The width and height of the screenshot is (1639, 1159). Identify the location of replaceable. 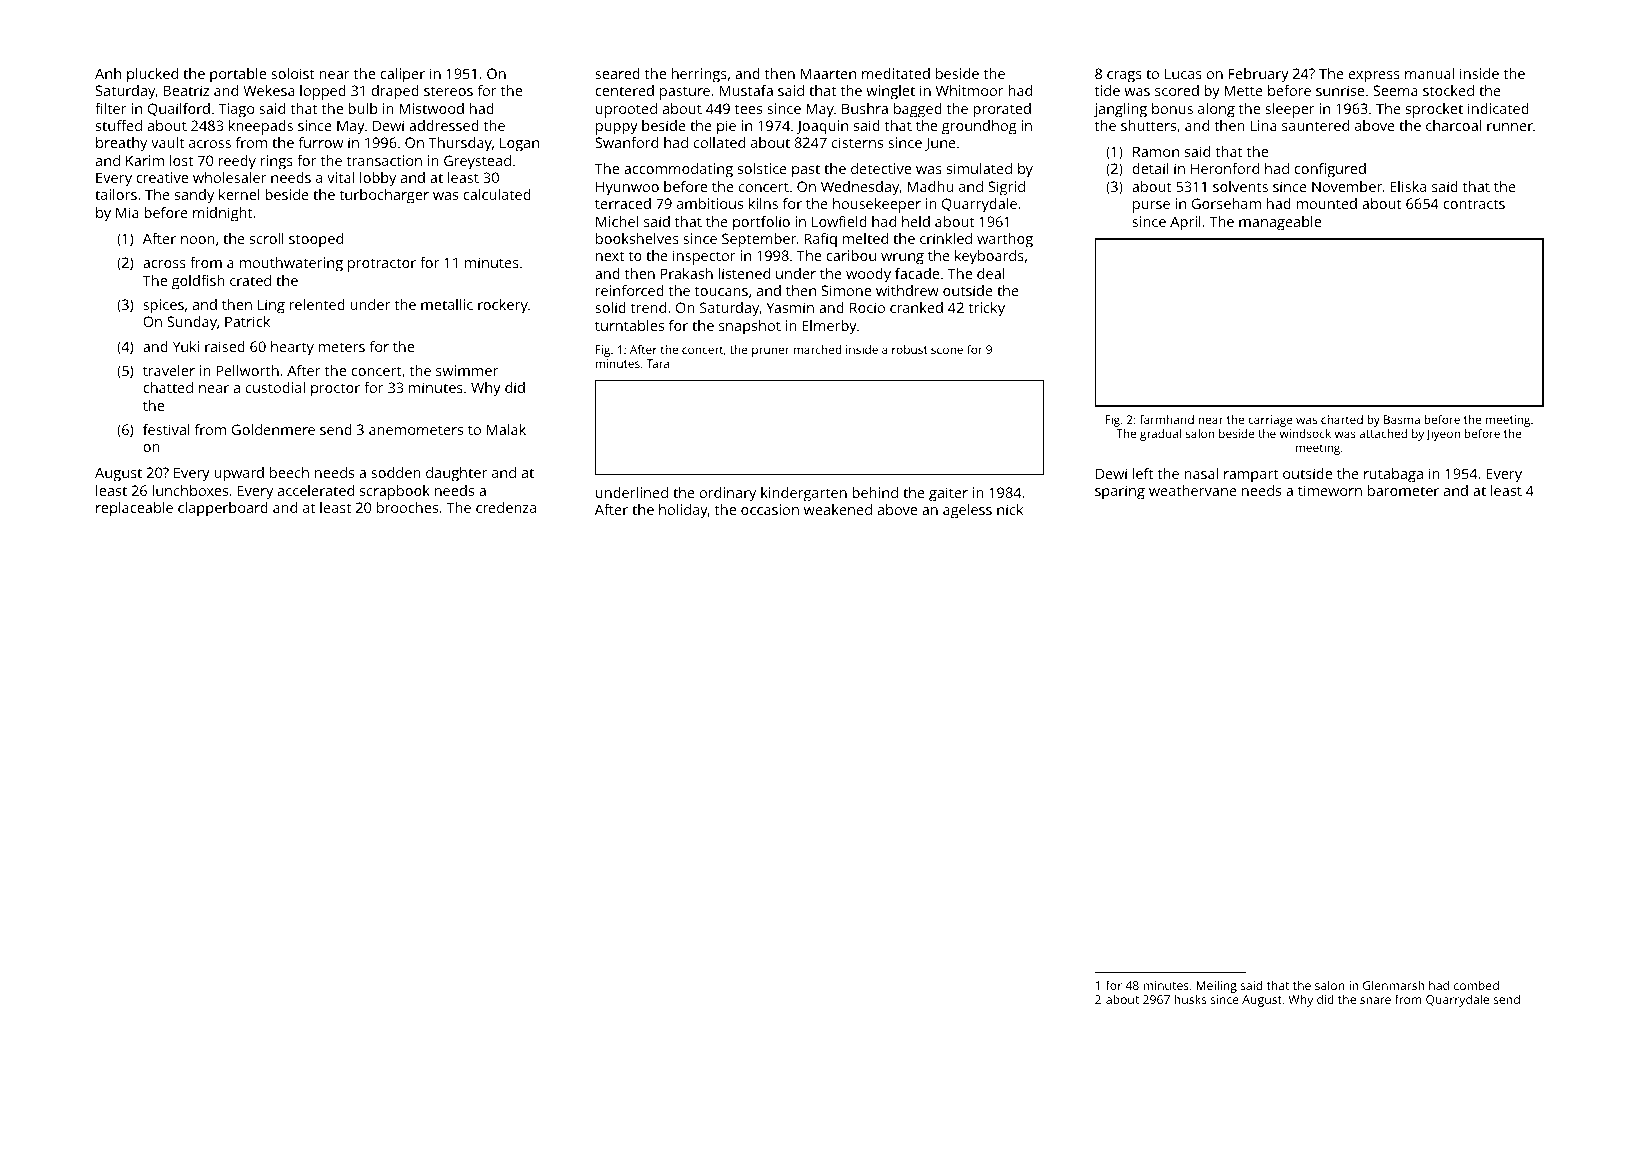
(134, 509).
